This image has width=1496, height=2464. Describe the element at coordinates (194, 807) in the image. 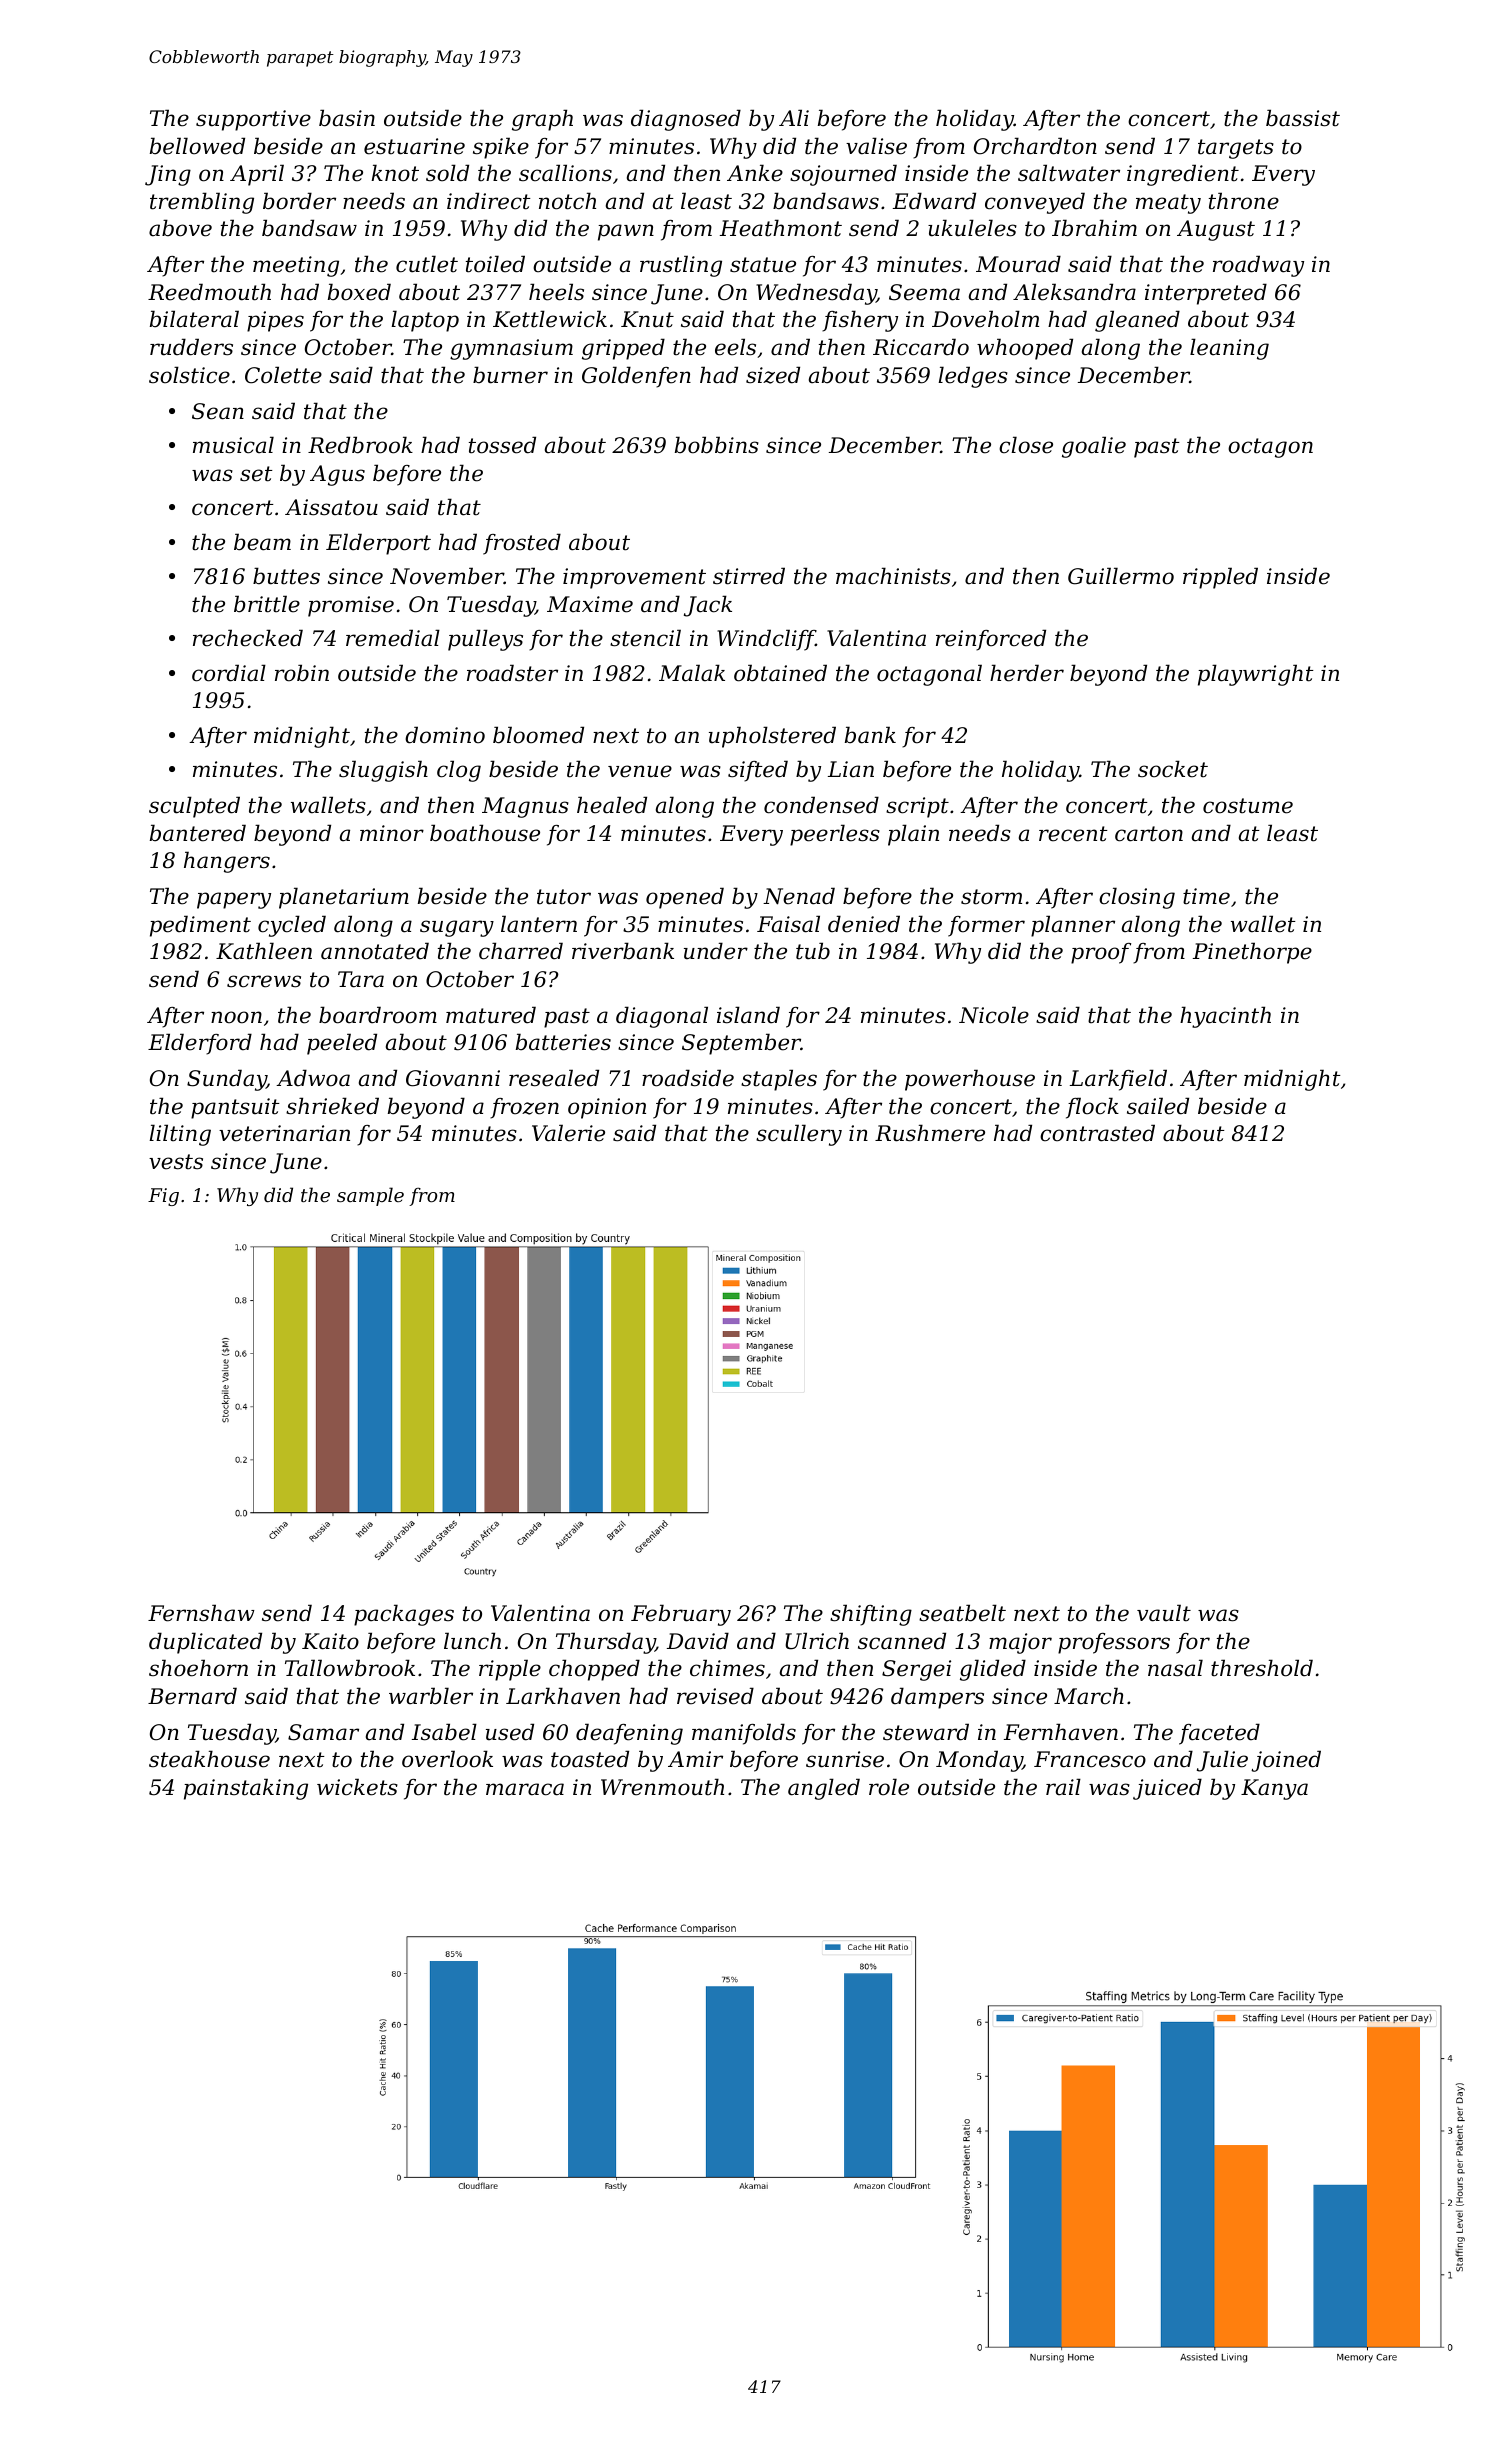

I see `sculpted` at that location.
